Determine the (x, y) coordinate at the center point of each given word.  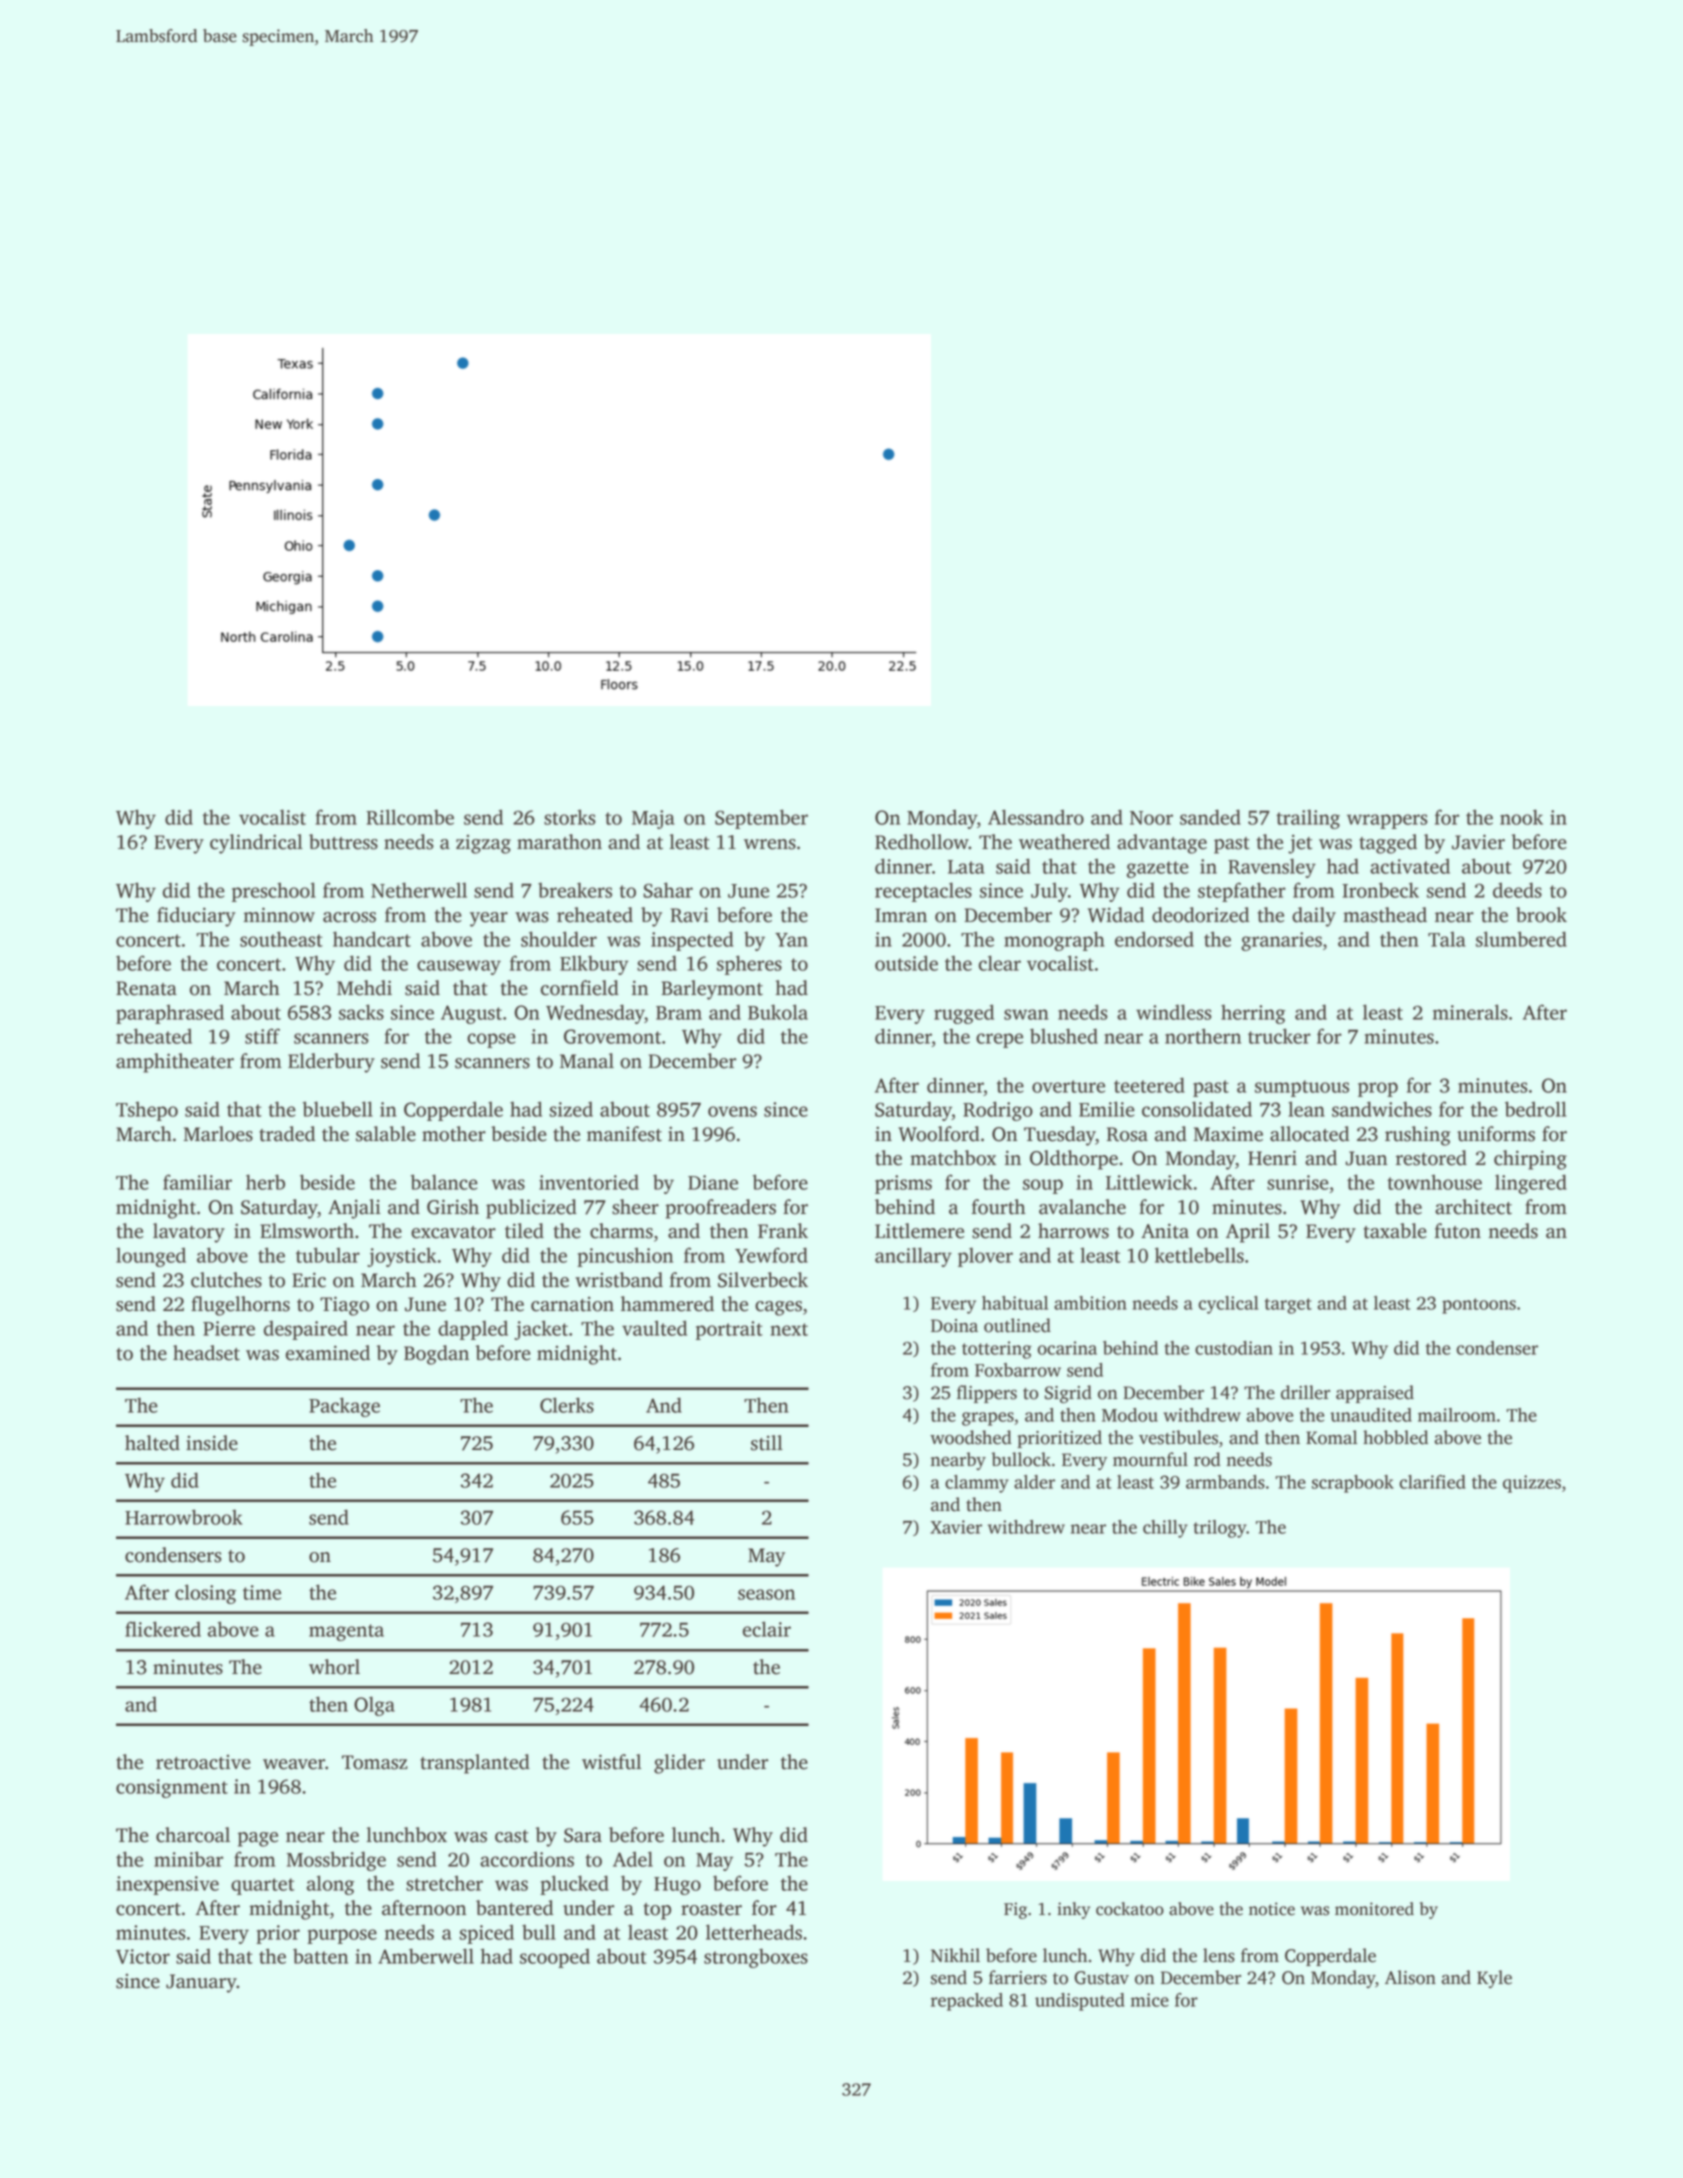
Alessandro (1036, 817)
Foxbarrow (1018, 1370)
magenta (346, 1632)
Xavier (956, 1527)
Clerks (567, 1405)
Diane (713, 1182)
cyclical (1229, 1305)
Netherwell (419, 890)
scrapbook (1353, 1484)
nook (1521, 817)
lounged (151, 1257)
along (331, 1885)
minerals (1470, 1012)
